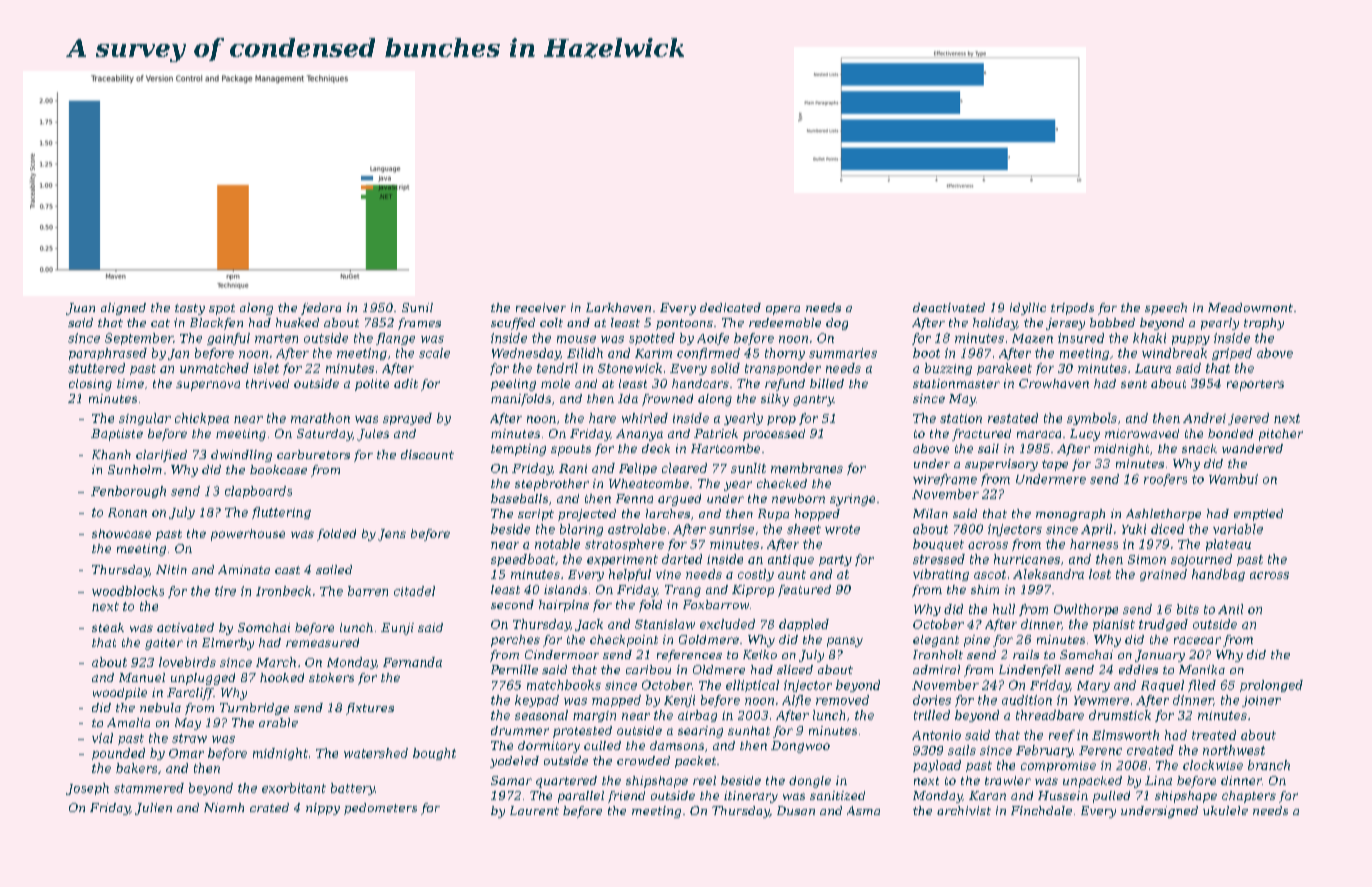  What do you see at coordinates (407, 419) in the image?
I see `sprayed` at bounding box center [407, 419].
